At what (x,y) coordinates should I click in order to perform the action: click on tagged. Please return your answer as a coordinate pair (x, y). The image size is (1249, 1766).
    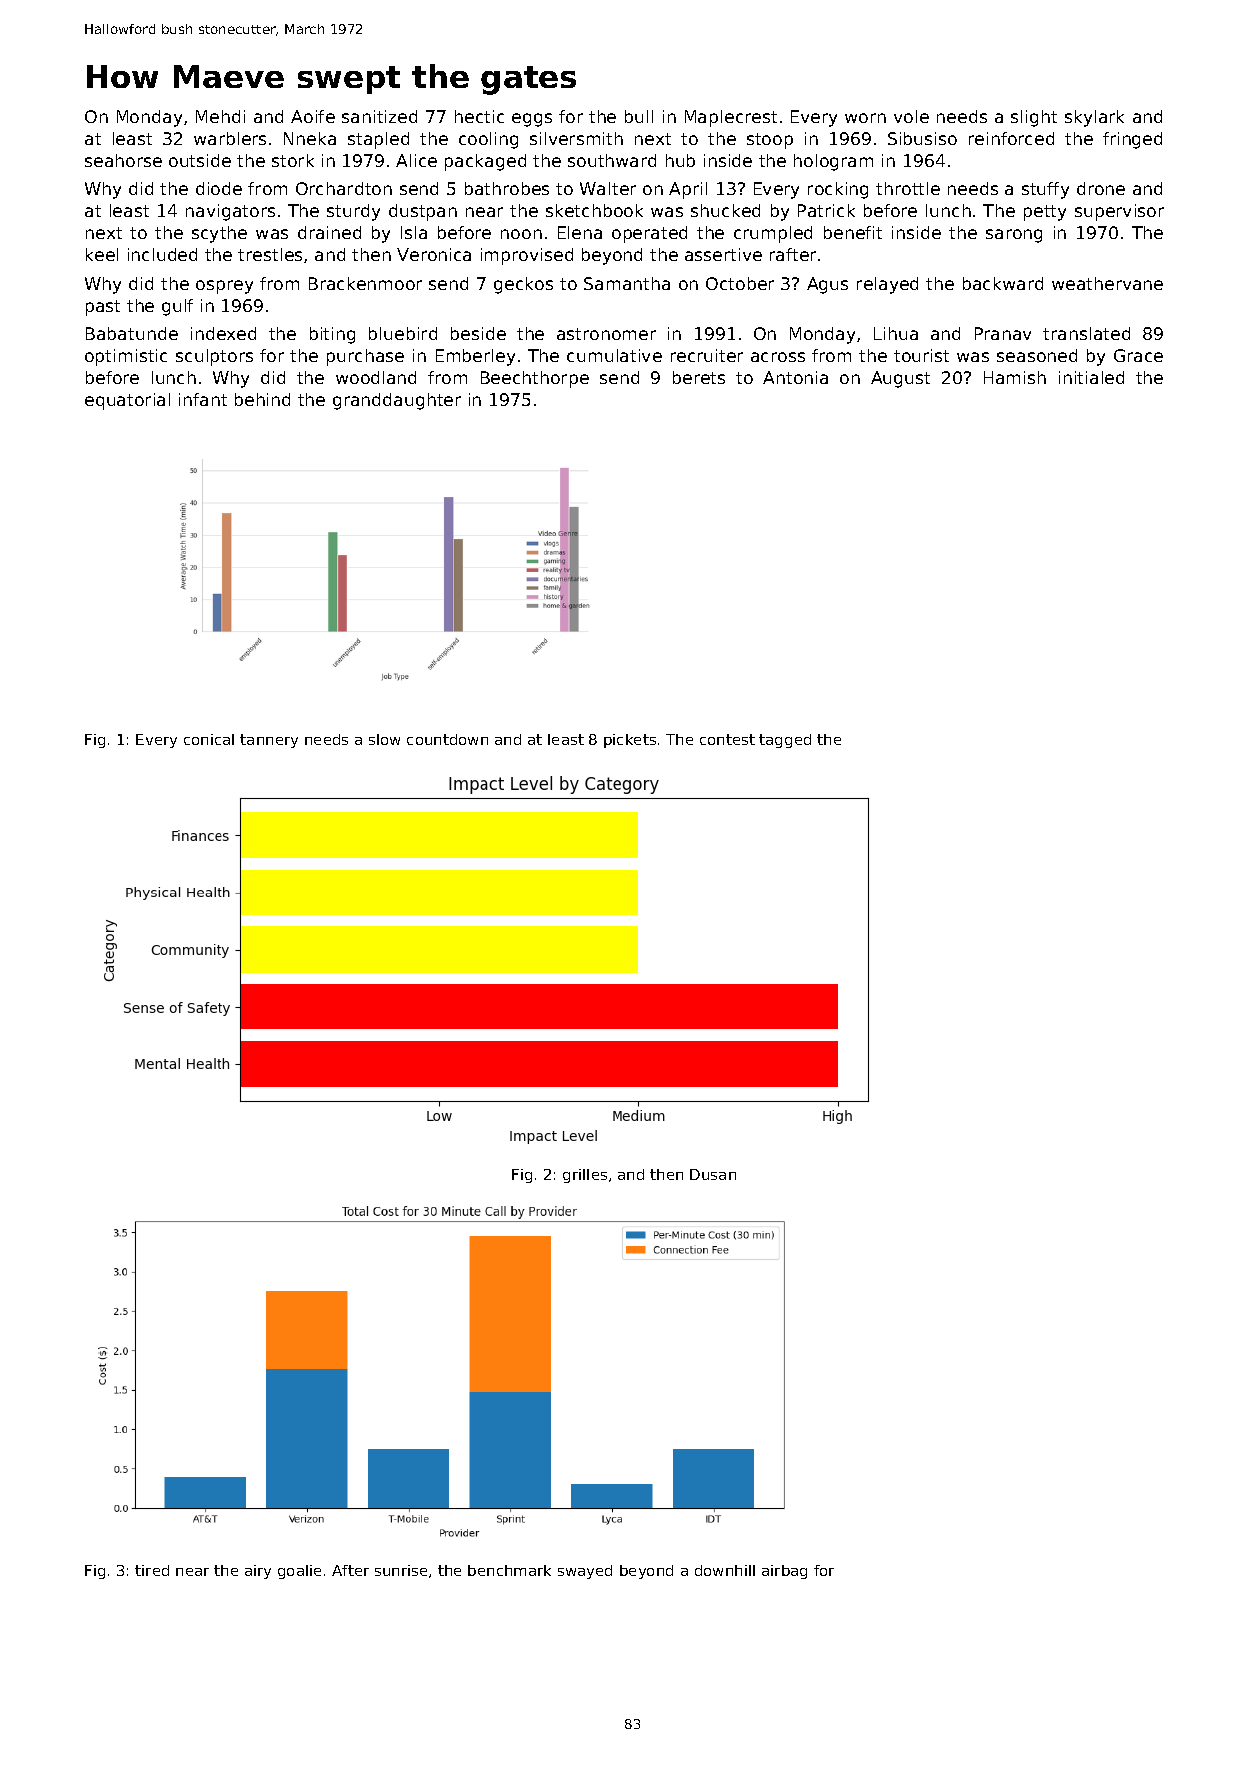
    Looking at the image, I should click on (785, 741).
